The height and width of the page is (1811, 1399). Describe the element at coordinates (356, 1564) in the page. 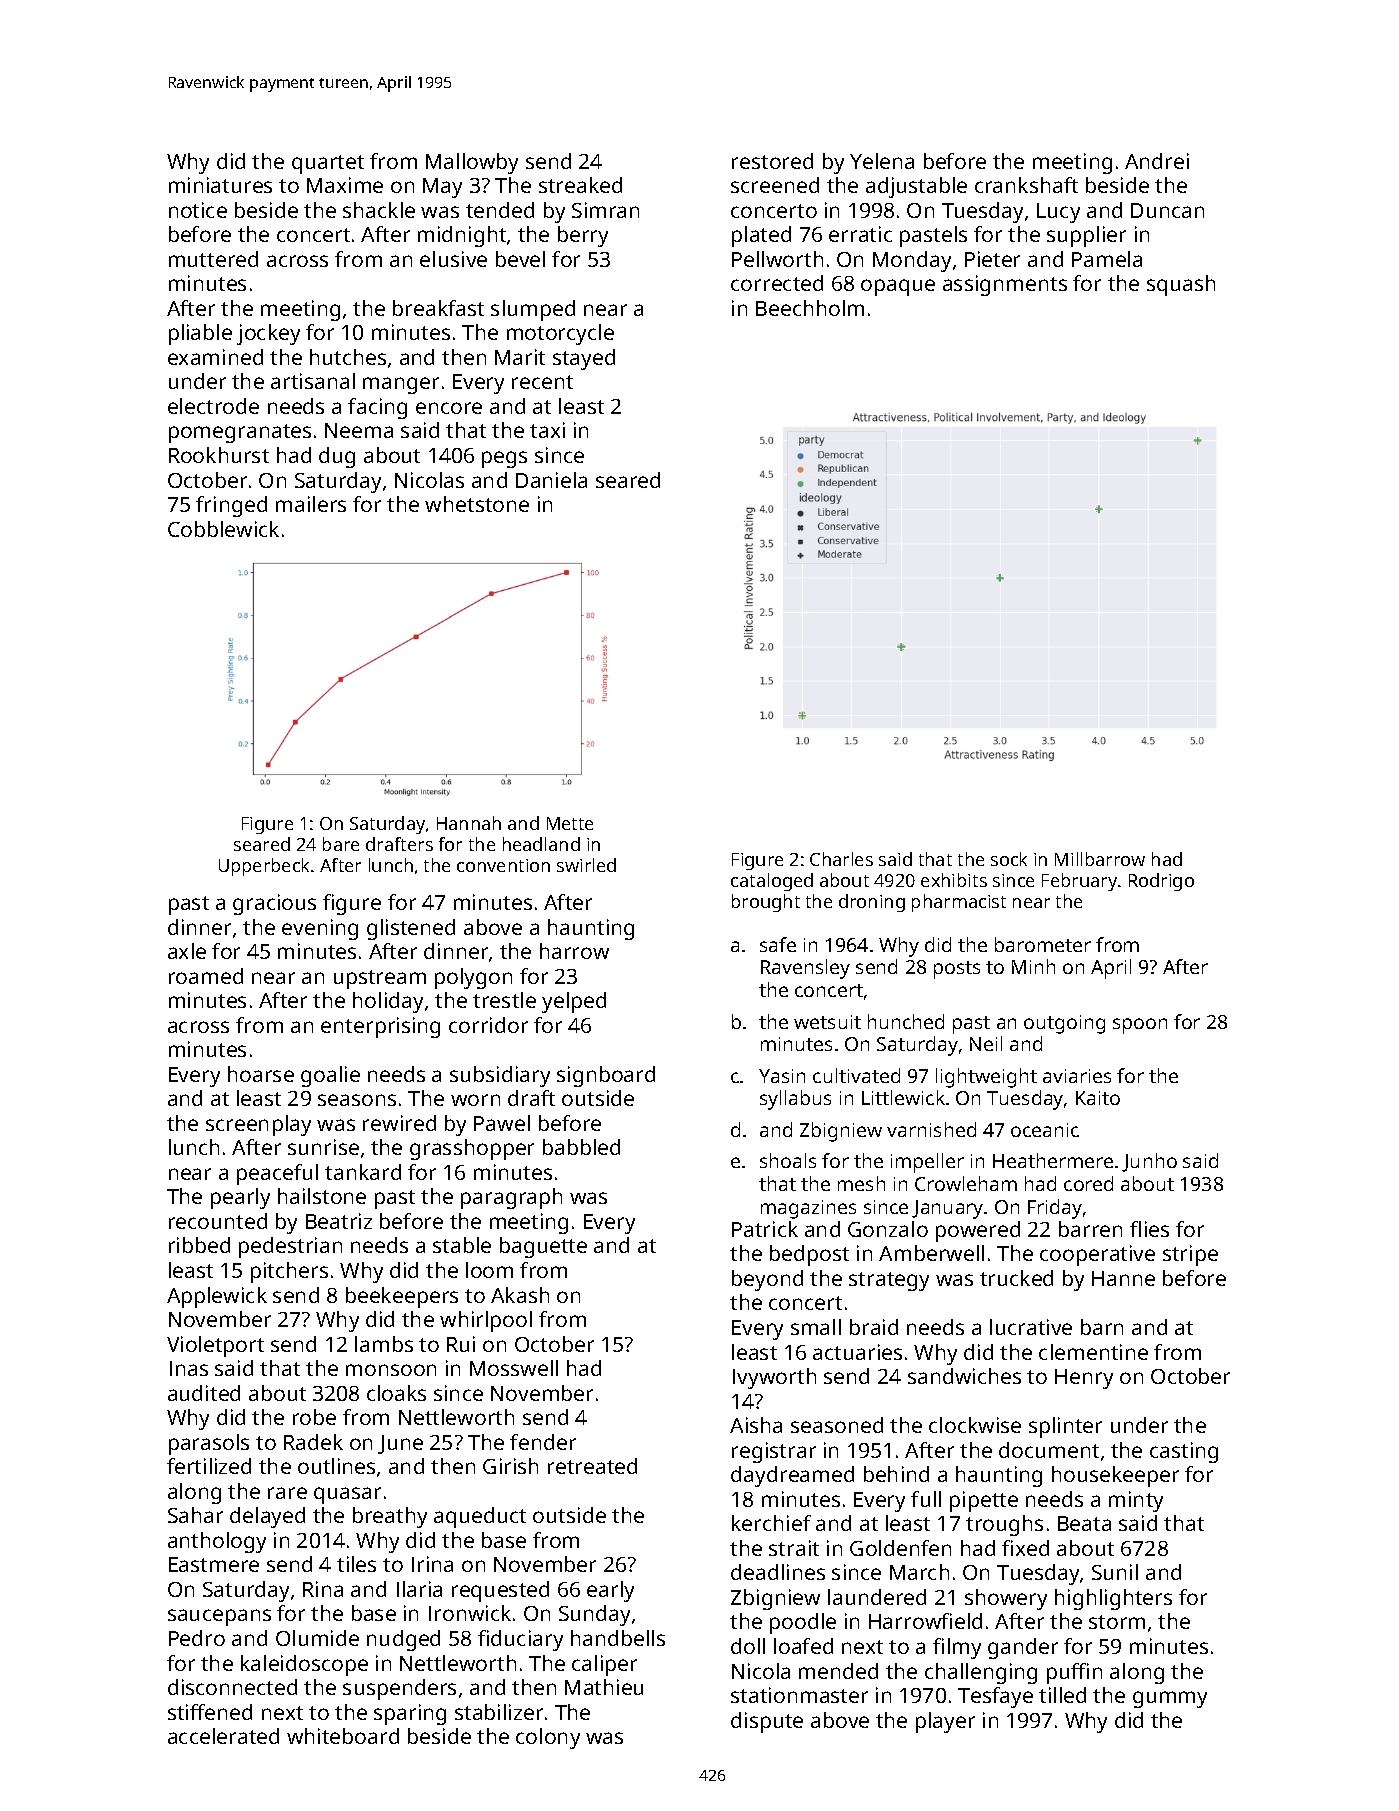

I see `tiles` at that location.
